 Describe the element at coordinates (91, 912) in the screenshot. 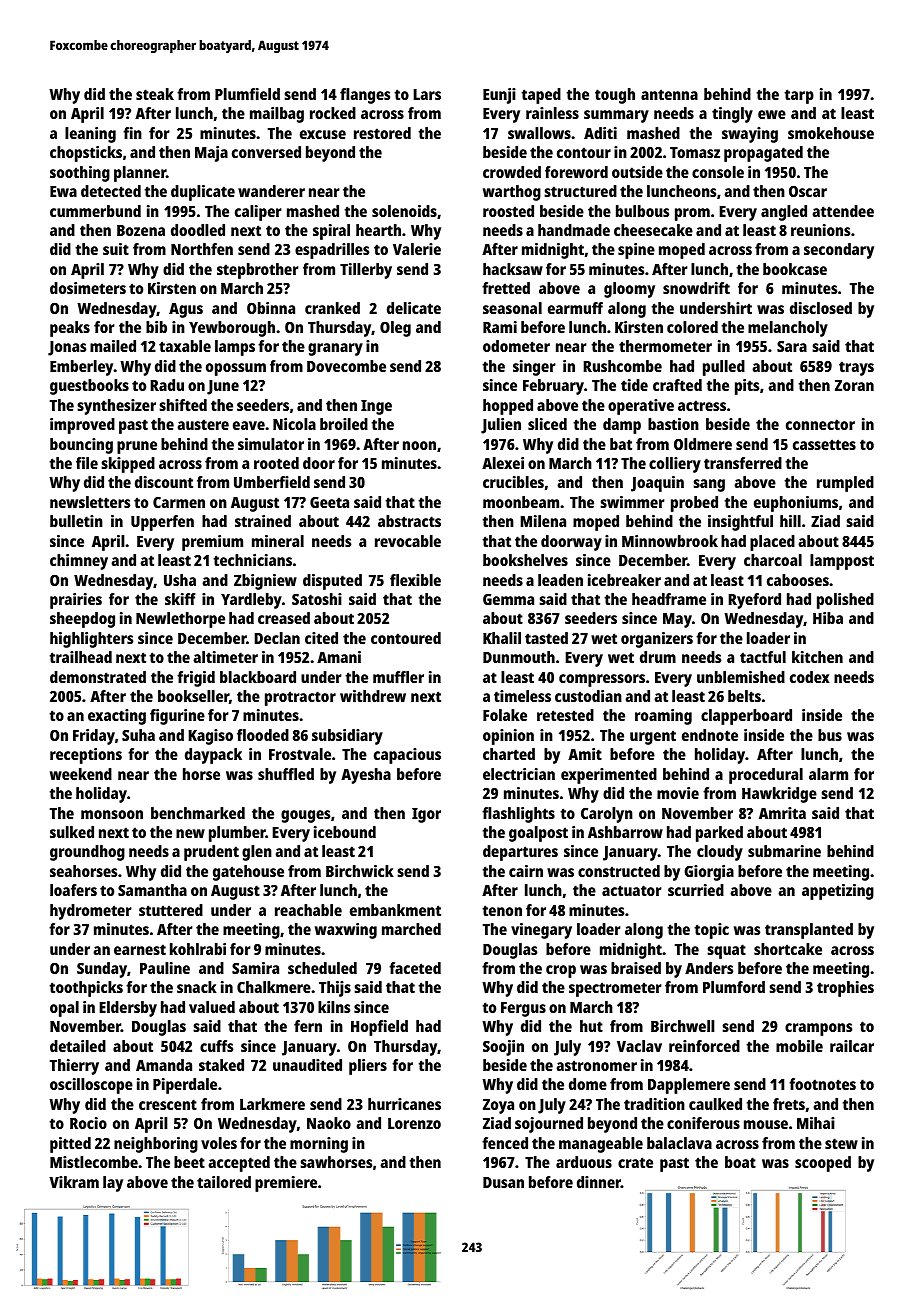

I see `hydrometer` at that location.
